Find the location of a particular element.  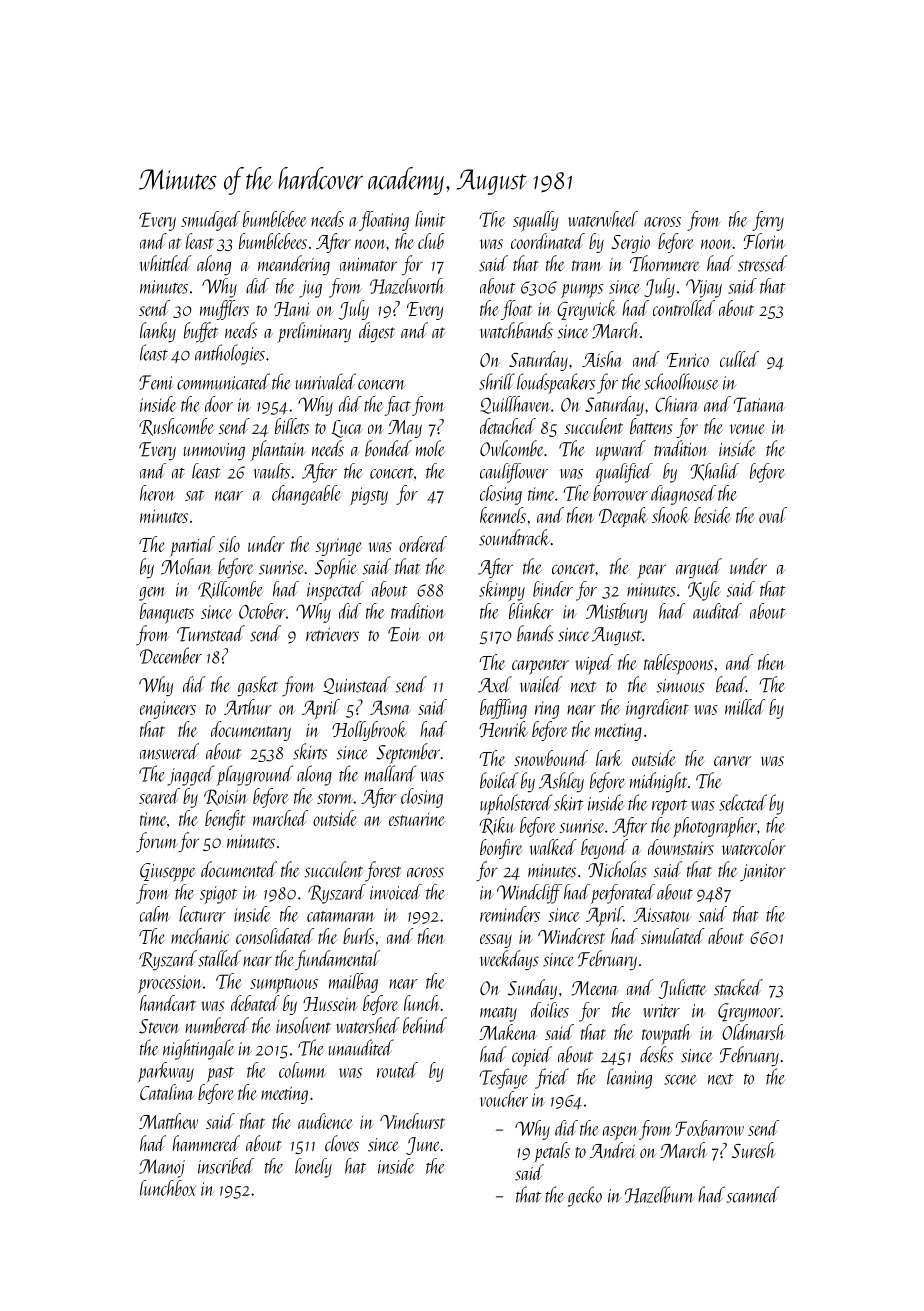

smudged is located at coordinates (210, 221).
